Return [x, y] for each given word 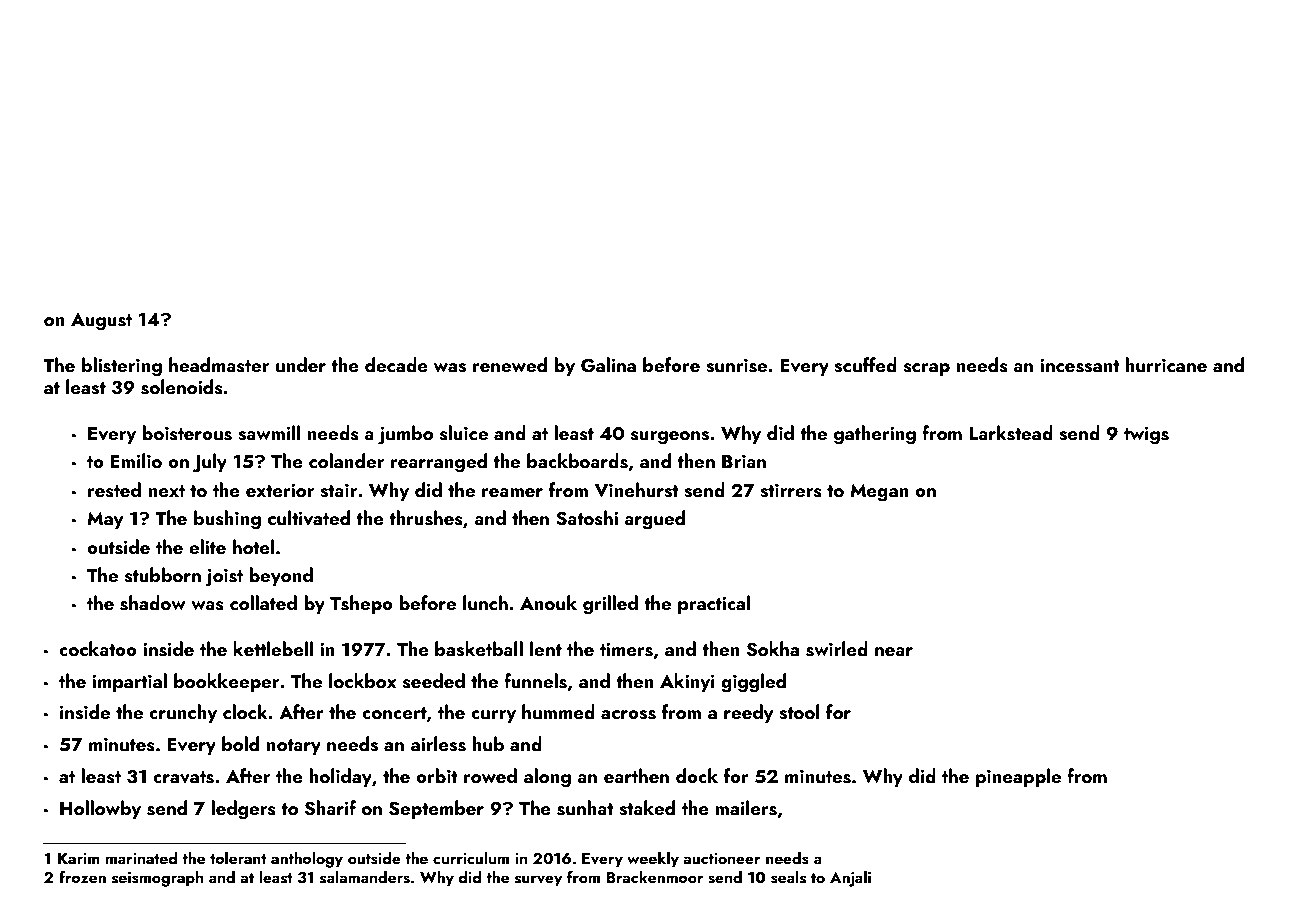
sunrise [736, 366]
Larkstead [1011, 433]
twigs [1146, 435]
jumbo [405, 435]
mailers [746, 808]
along [547, 778]
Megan [879, 493]
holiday [340, 777]
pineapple [1018, 777]
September [436, 809]
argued [654, 520]
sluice [464, 433]
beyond [281, 576]
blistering [122, 367]
